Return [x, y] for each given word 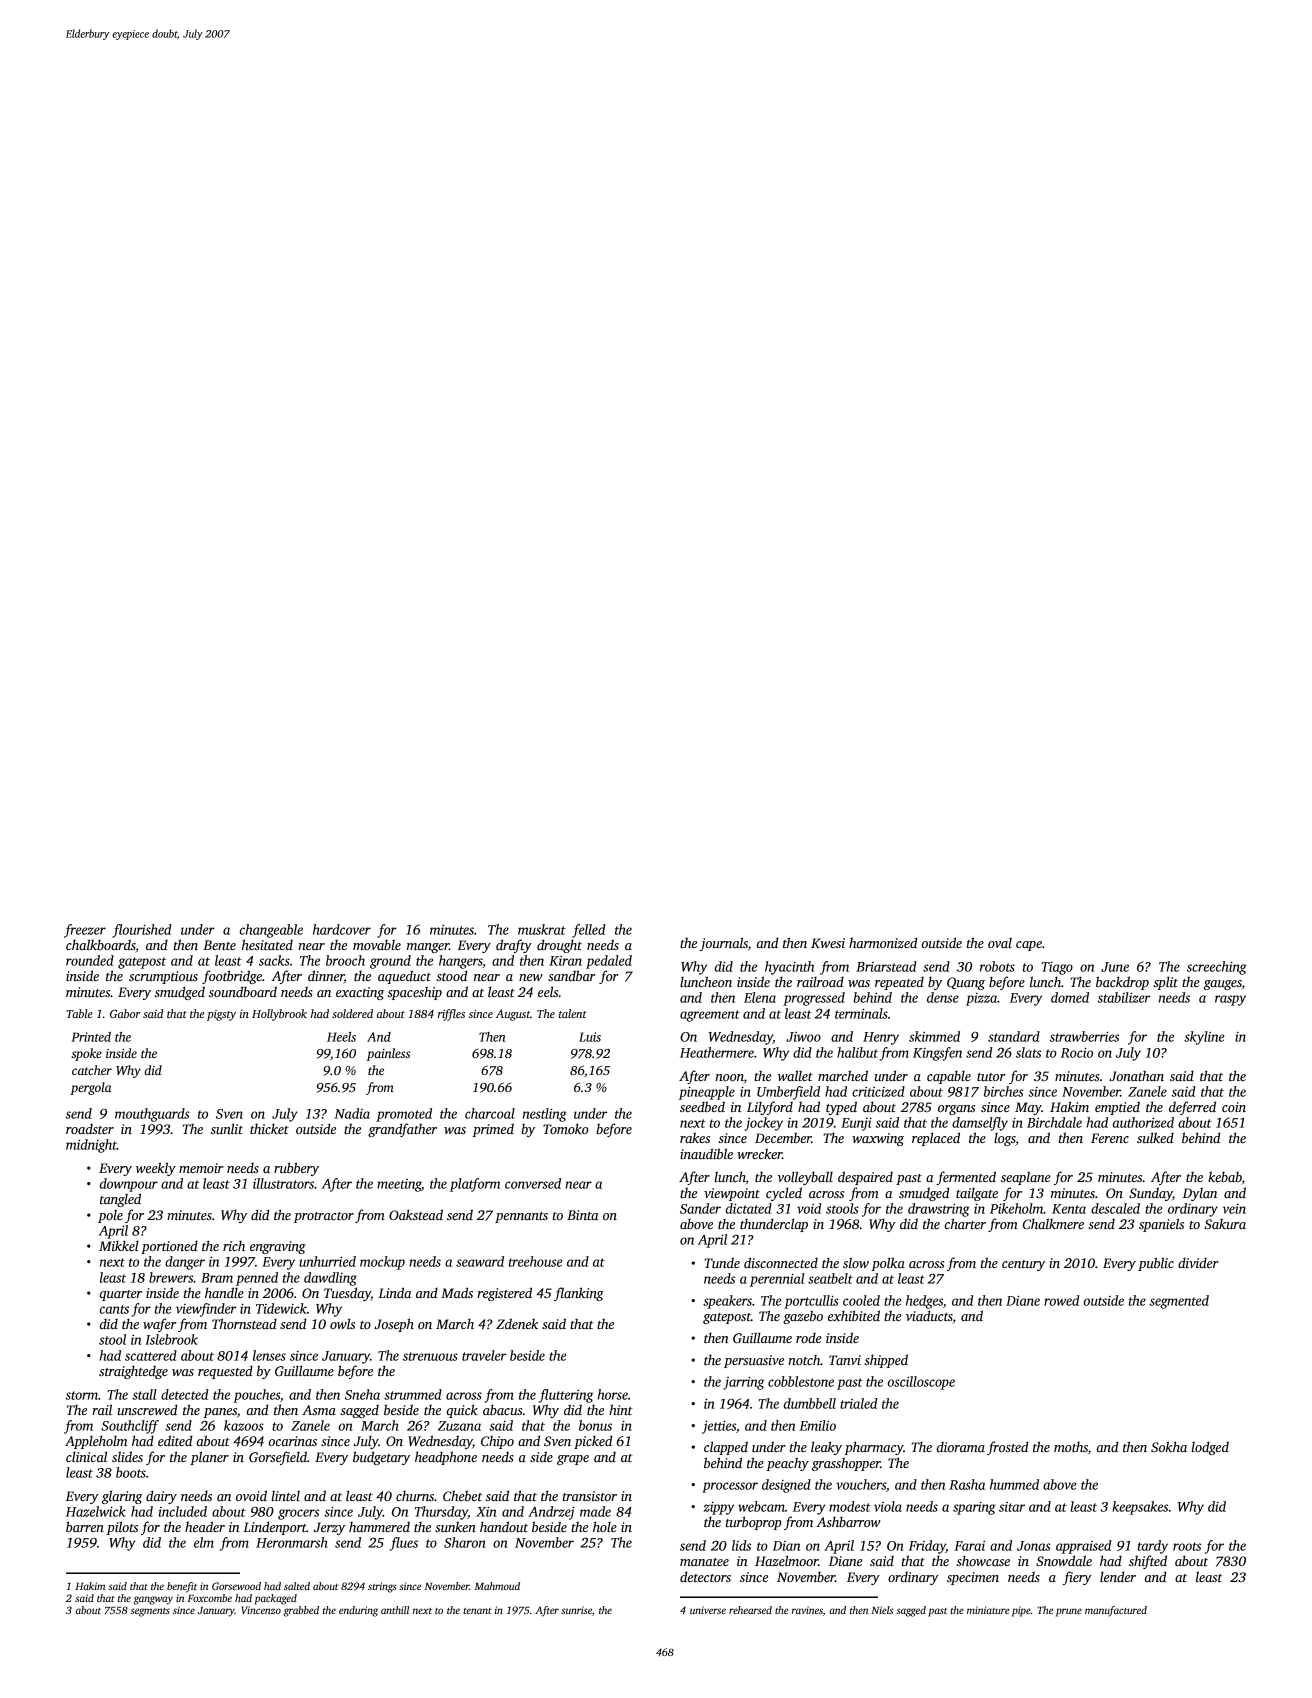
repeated [899, 983]
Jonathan [1136, 1075]
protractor [324, 1217]
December [783, 1137]
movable [377, 944]
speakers [727, 1302]
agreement [710, 1016]
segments [150, 1612]
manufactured [1116, 1611]
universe [708, 1610]
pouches [256, 1396]
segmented [1179, 1302]
